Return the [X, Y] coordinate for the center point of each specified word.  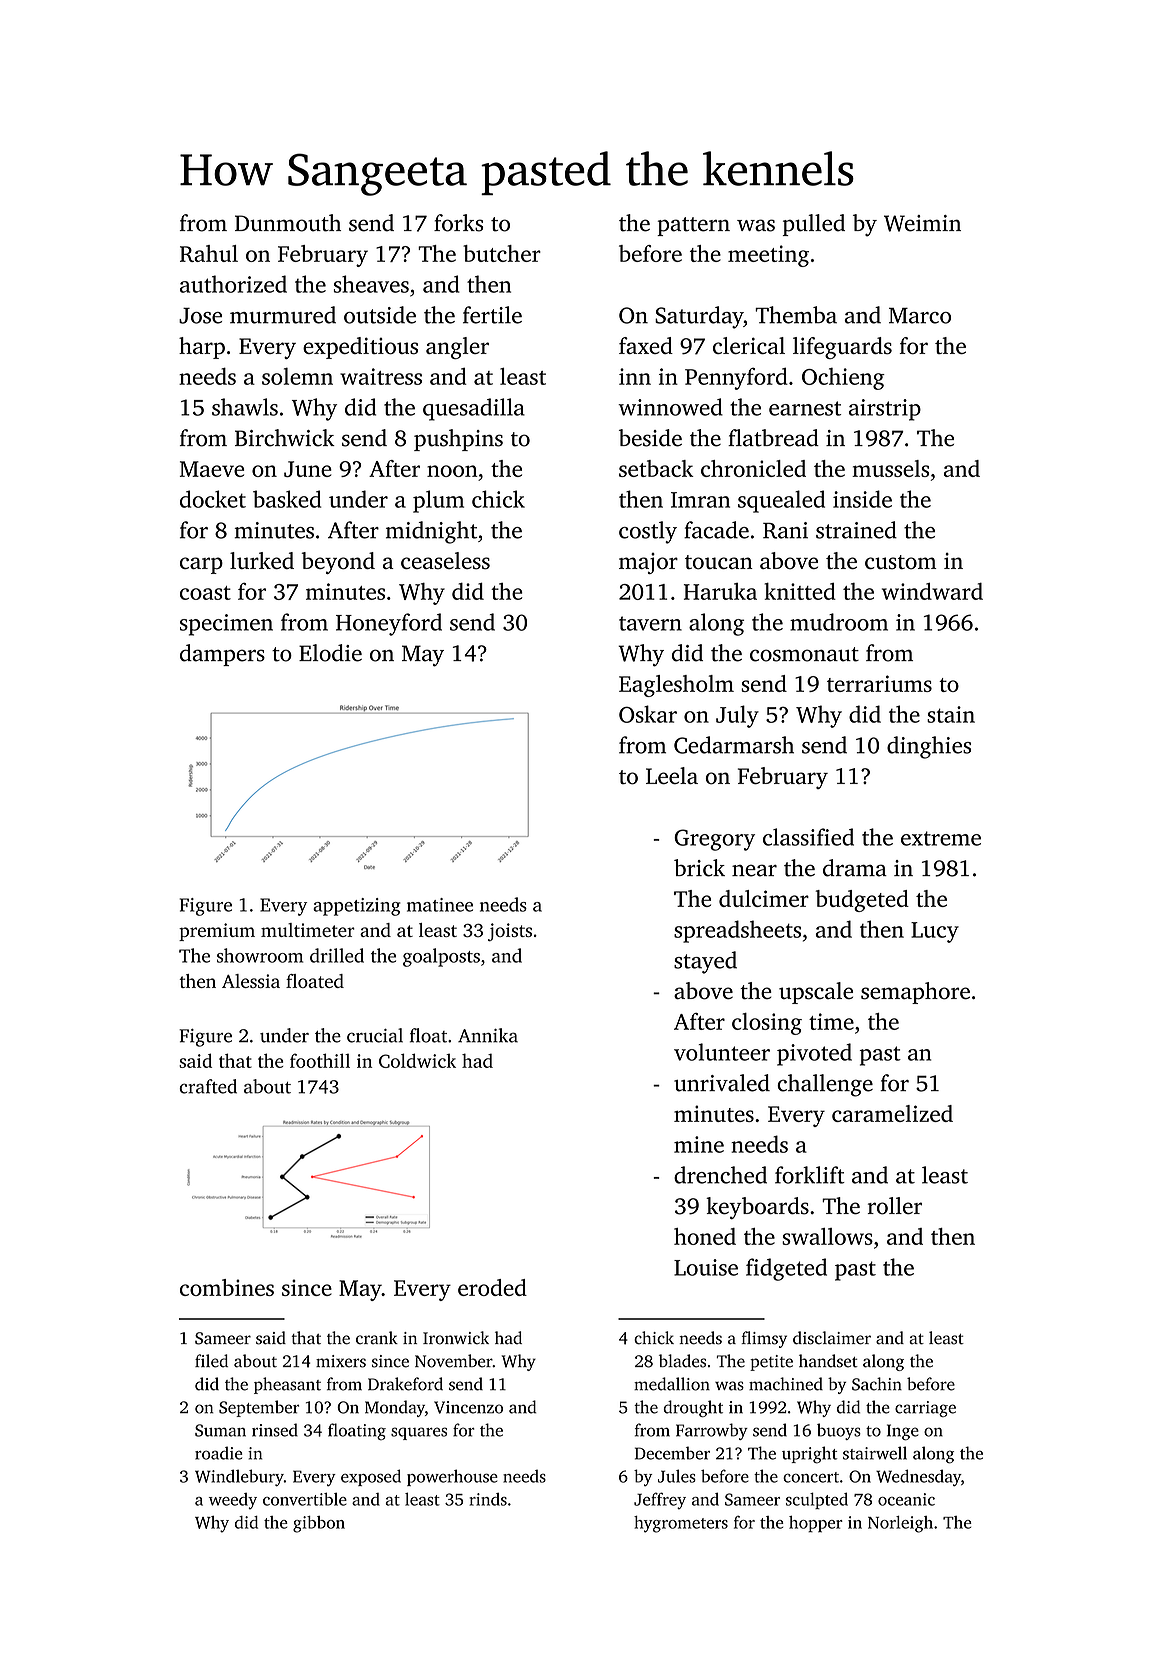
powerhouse [452, 1477]
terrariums [879, 683]
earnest [805, 408]
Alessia [251, 981]
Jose [200, 315]
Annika [488, 1035]
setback [656, 468]
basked [287, 499]
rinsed [275, 1430]
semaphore [915, 993]
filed [211, 1361]
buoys [839, 1431]
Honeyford [389, 624]
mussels [890, 468]
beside [650, 438]
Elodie [330, 653]
